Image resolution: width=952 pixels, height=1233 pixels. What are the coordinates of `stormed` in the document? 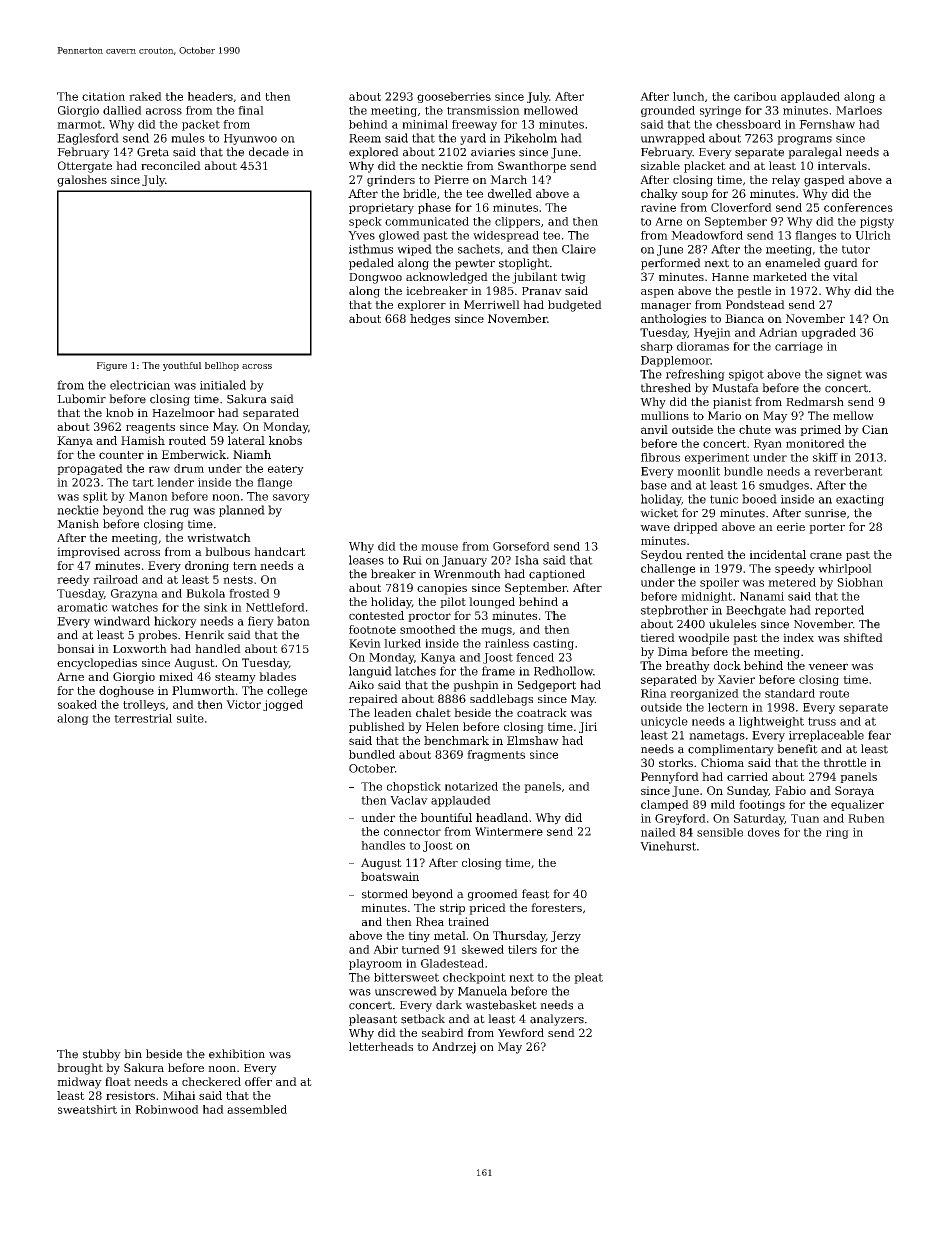 It's located at (385, 894).
